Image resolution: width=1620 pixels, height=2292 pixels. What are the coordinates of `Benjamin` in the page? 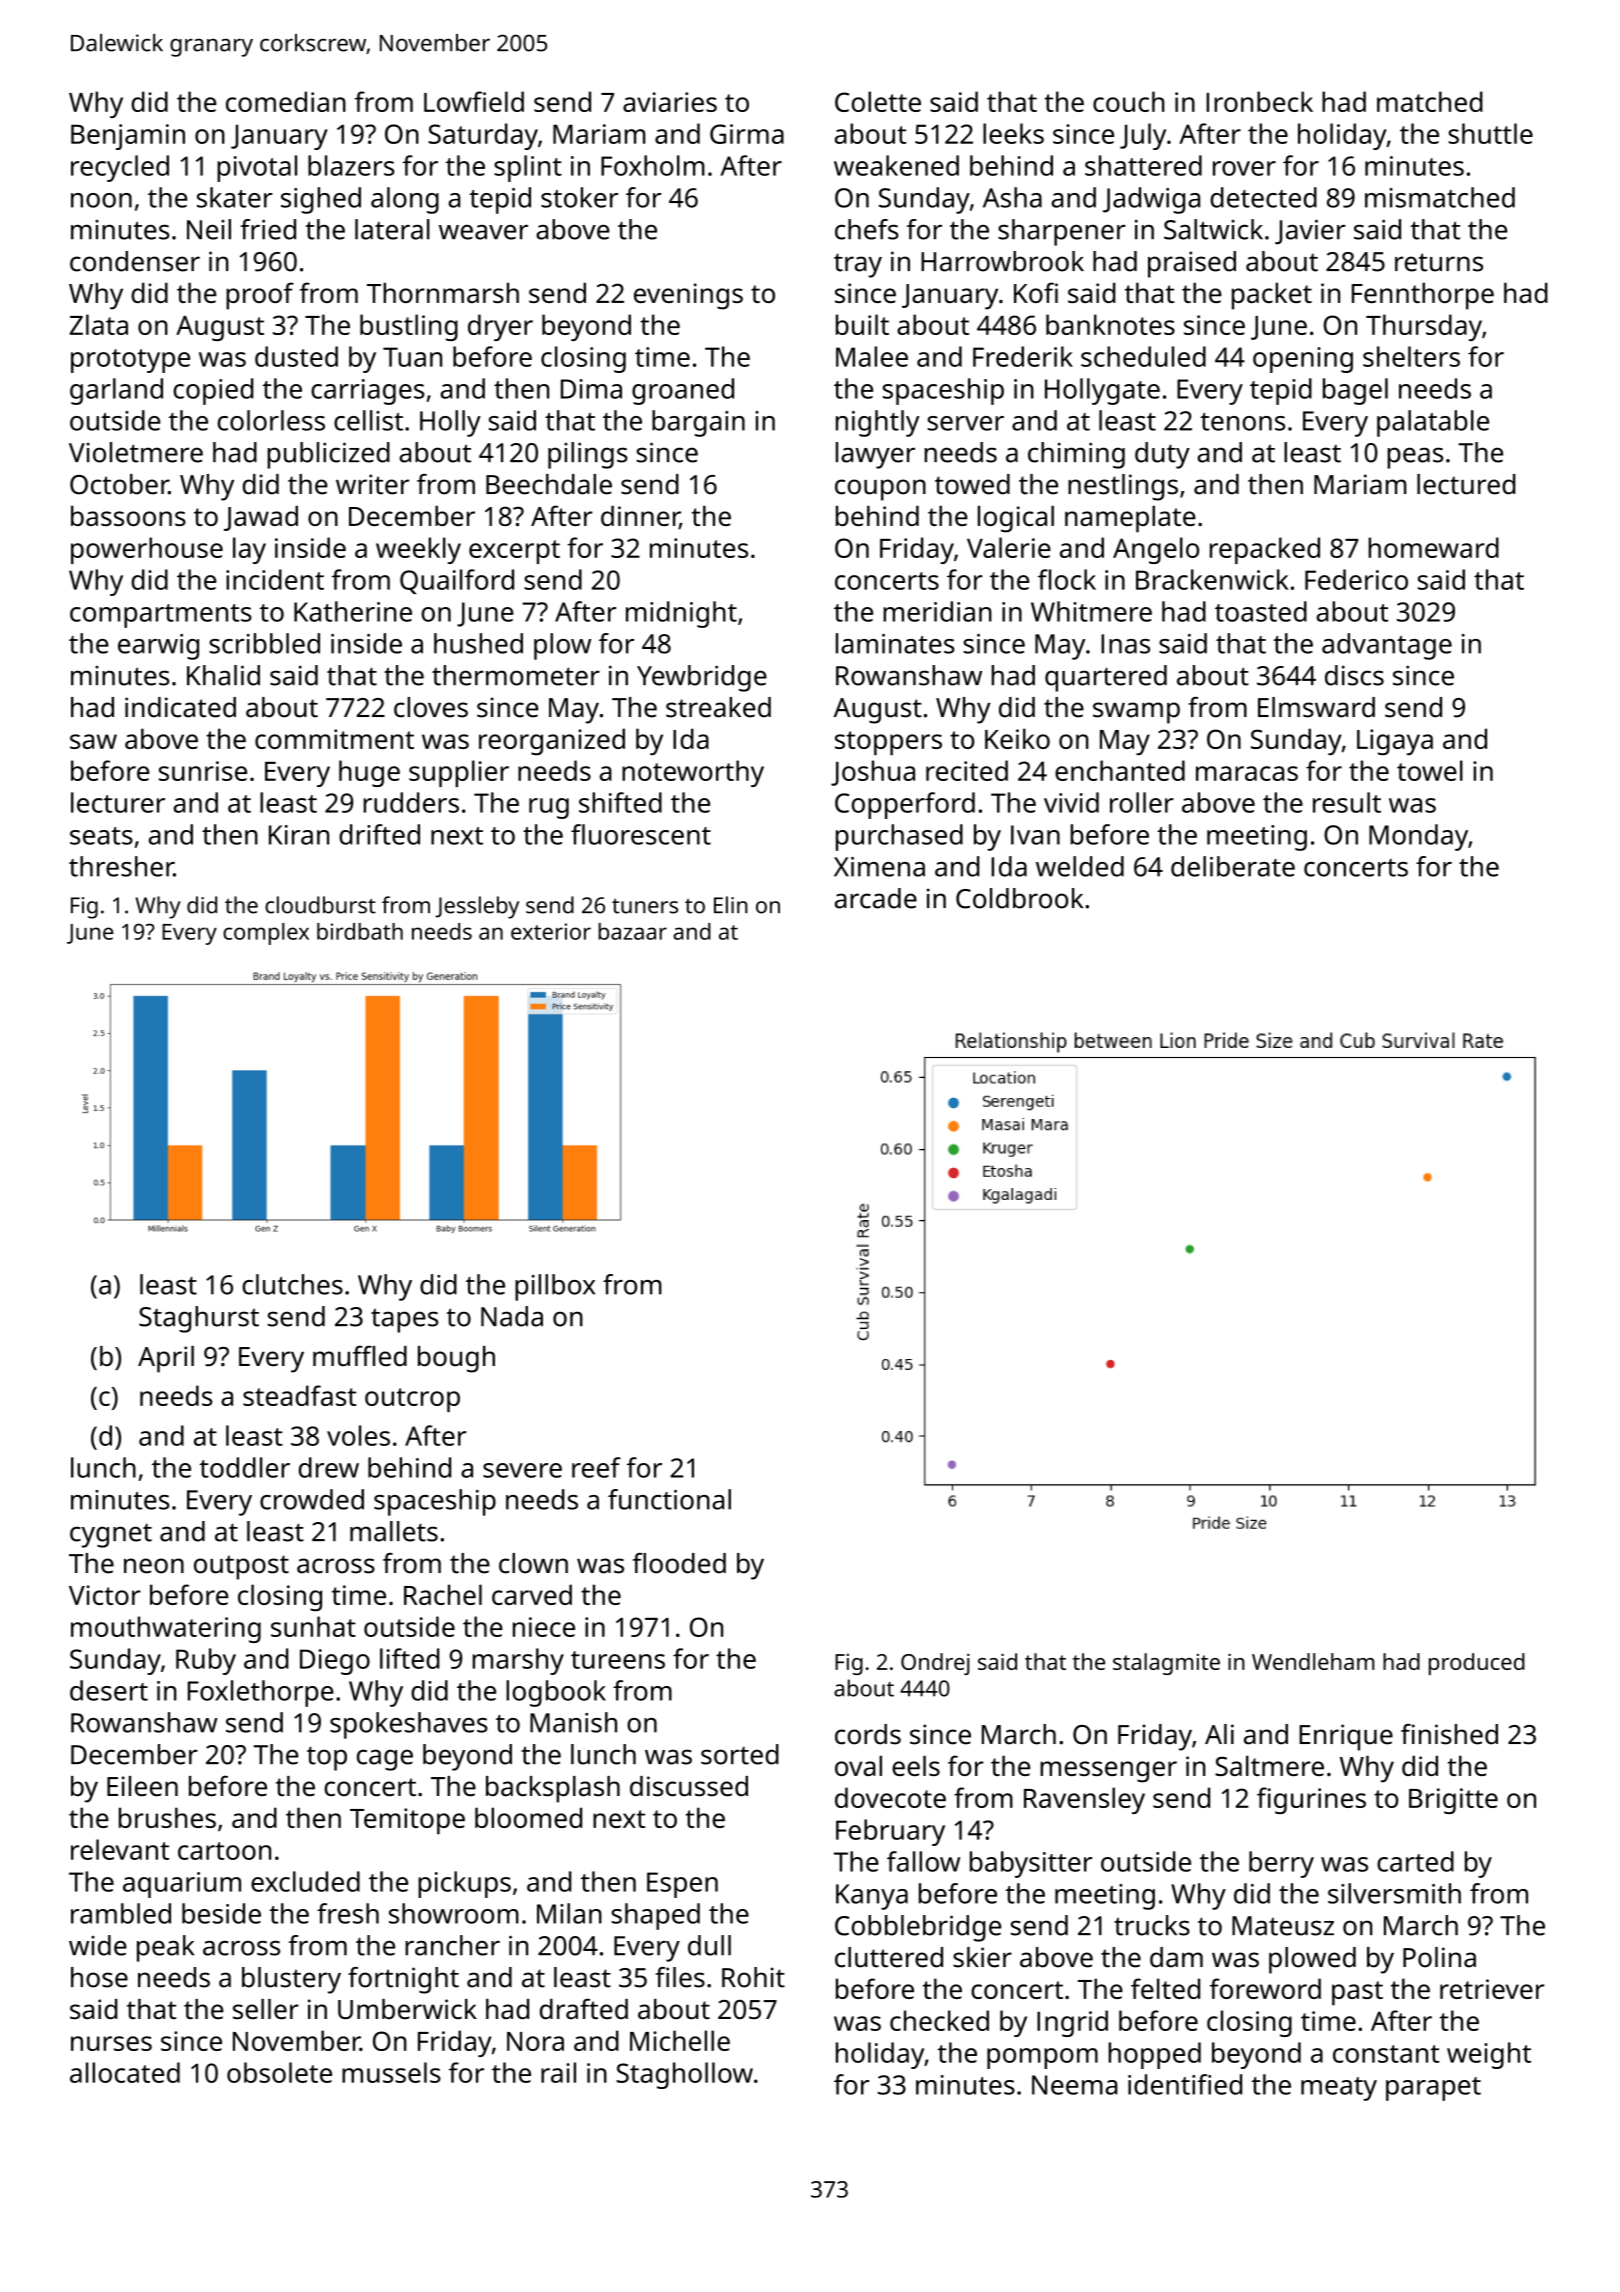 It's located at (128, 137).
